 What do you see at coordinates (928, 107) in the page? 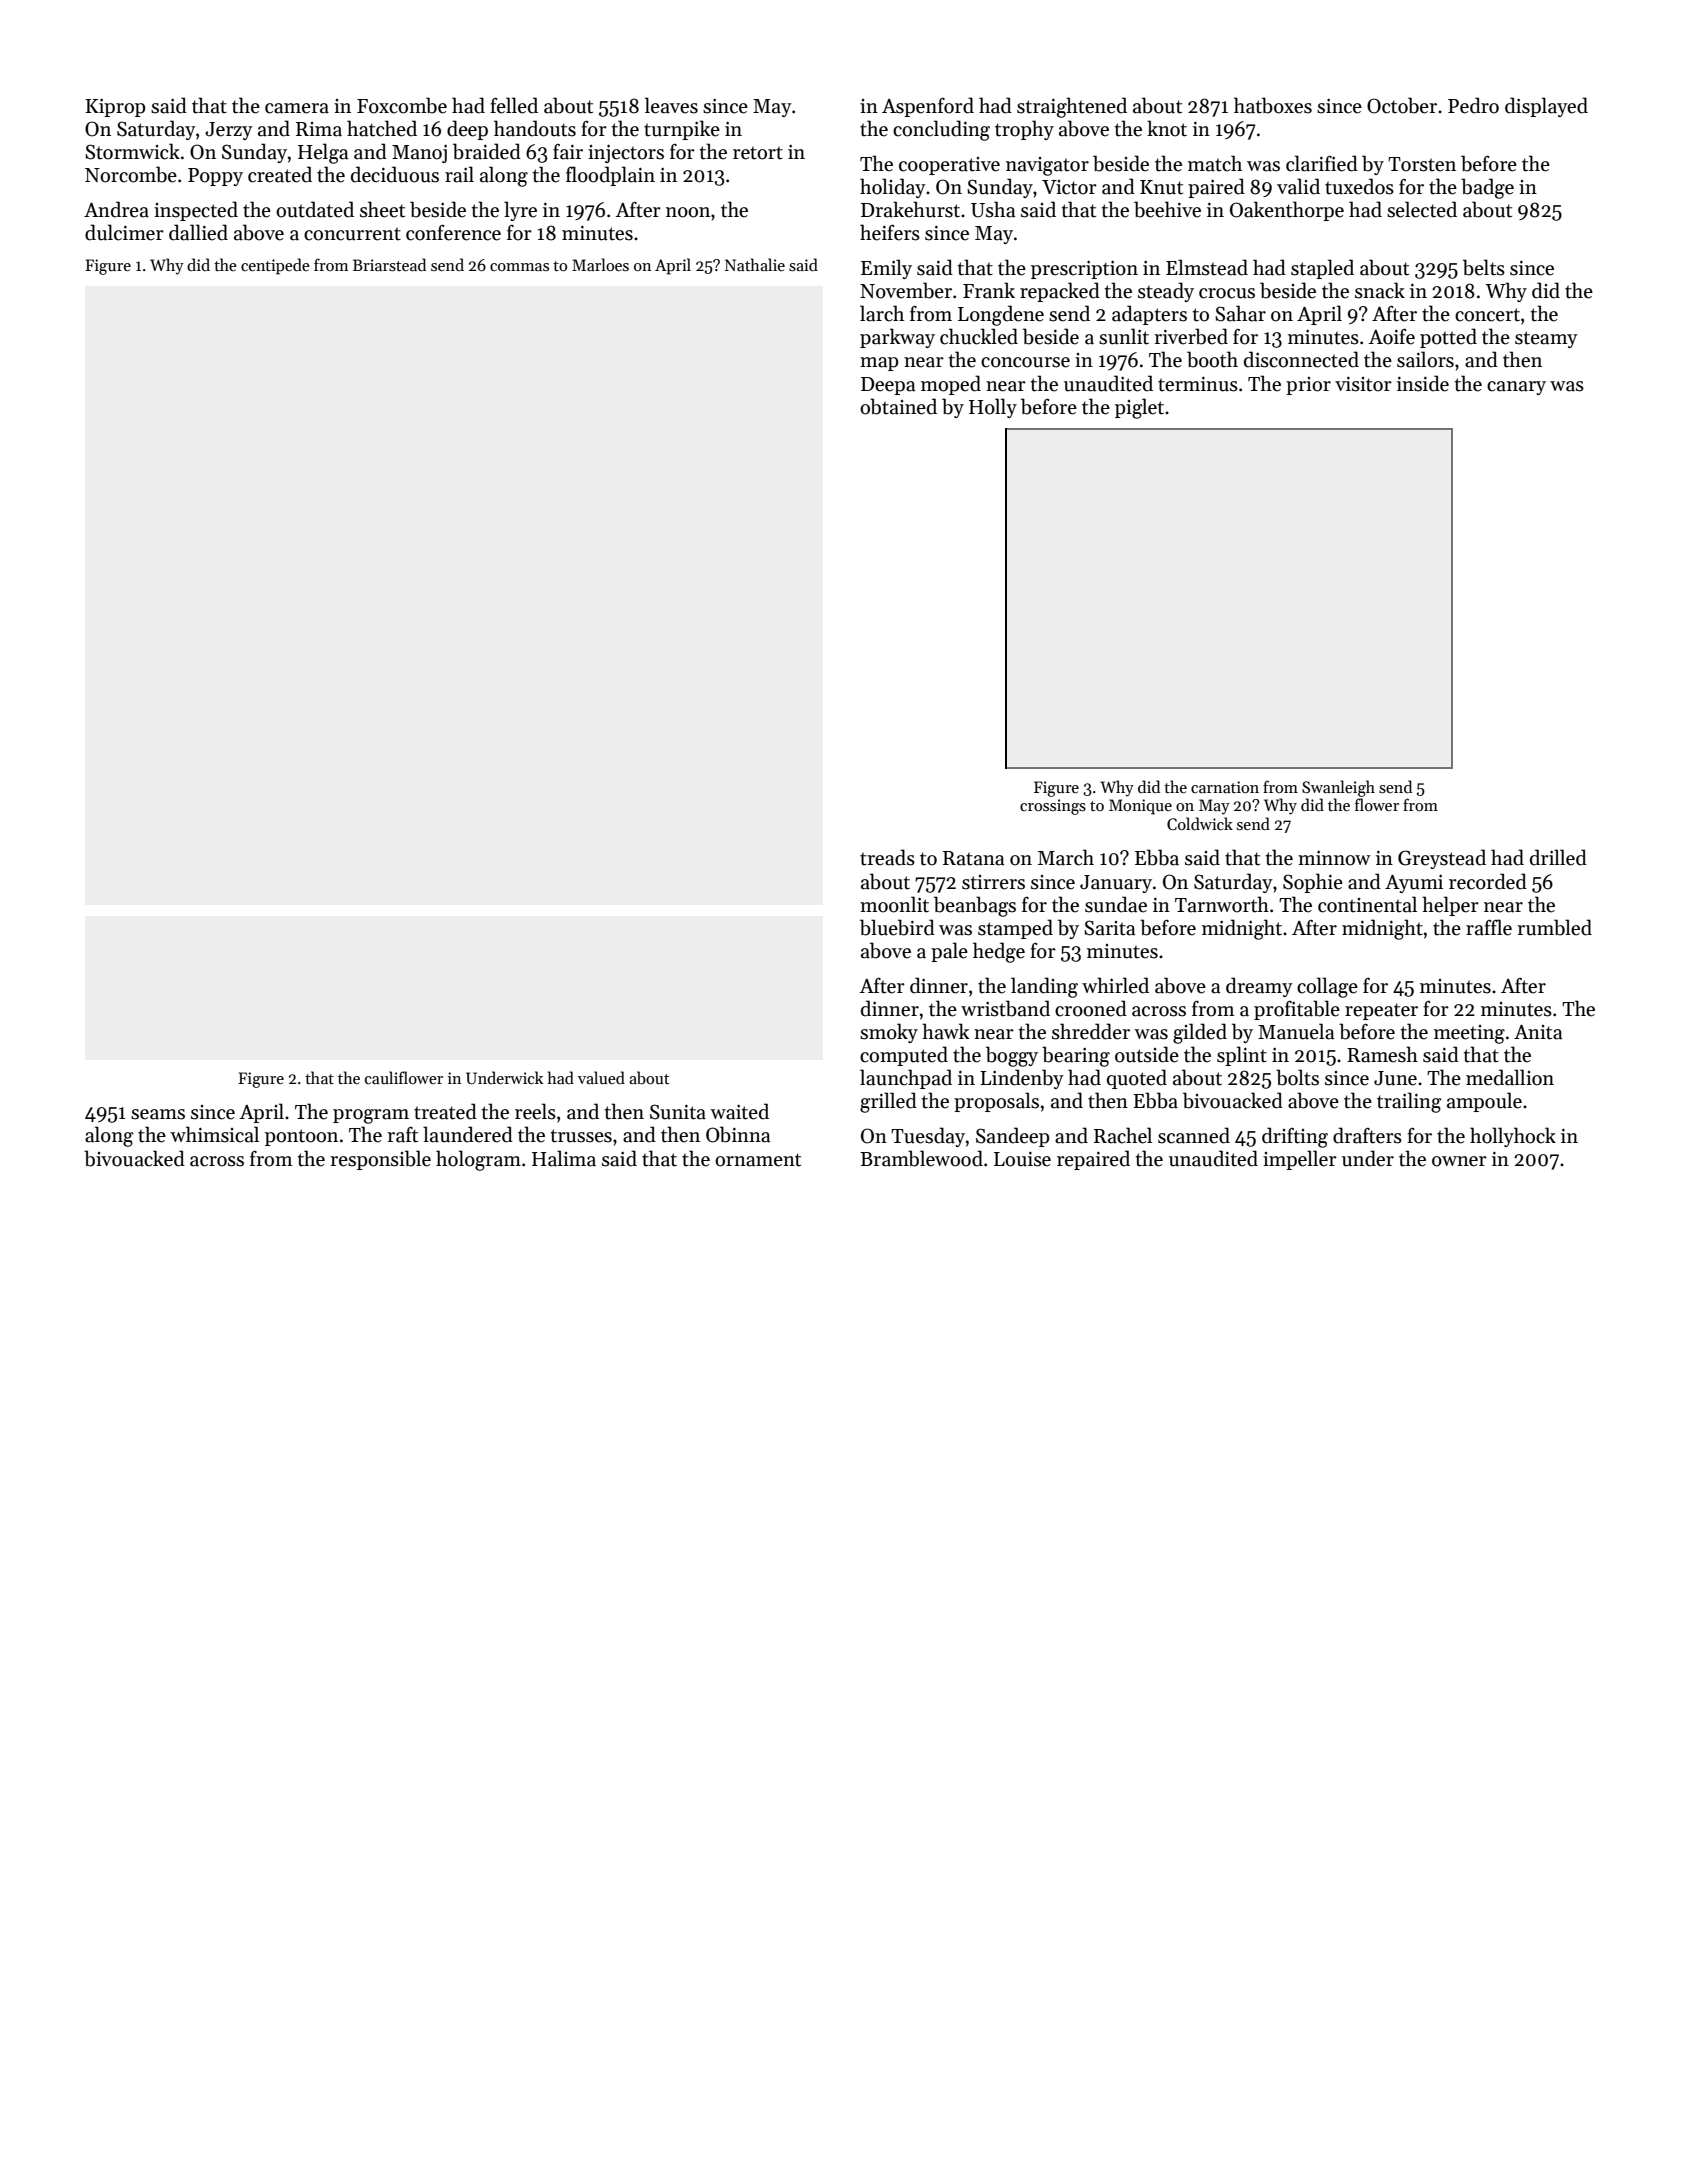
I see `Aspenford` at bounding box center [928, 107].
